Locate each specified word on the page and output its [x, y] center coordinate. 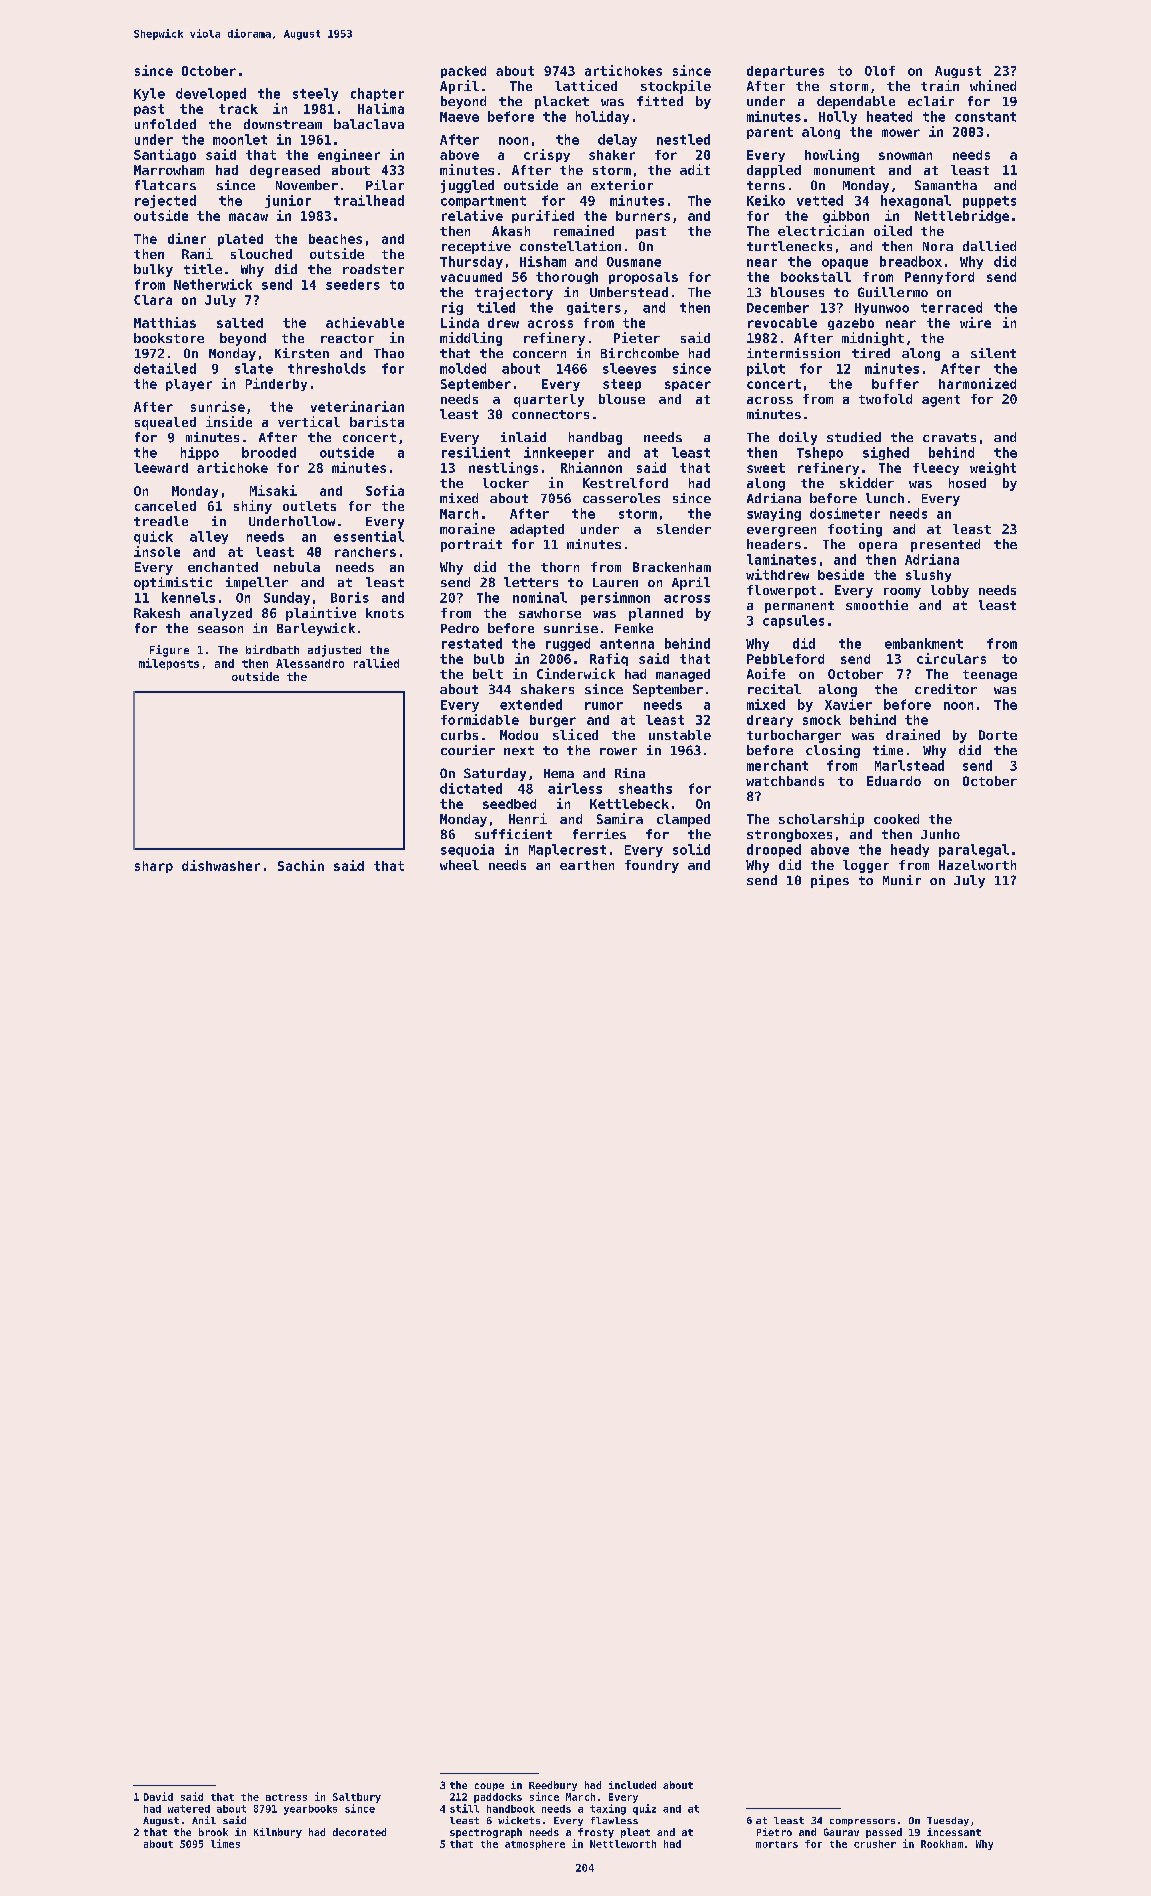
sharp [154, 867]
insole [157, 551]
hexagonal [916, 201]
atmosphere [535, 1845]
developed [211, 94]
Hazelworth [977, 865]
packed [463, 72]
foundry [652, 866]
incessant [954, 1832]
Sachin [301, 865]
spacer [688, 386]
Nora [938, 246]
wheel [459, 865]
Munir [902, 880]
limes [225, 1843]
